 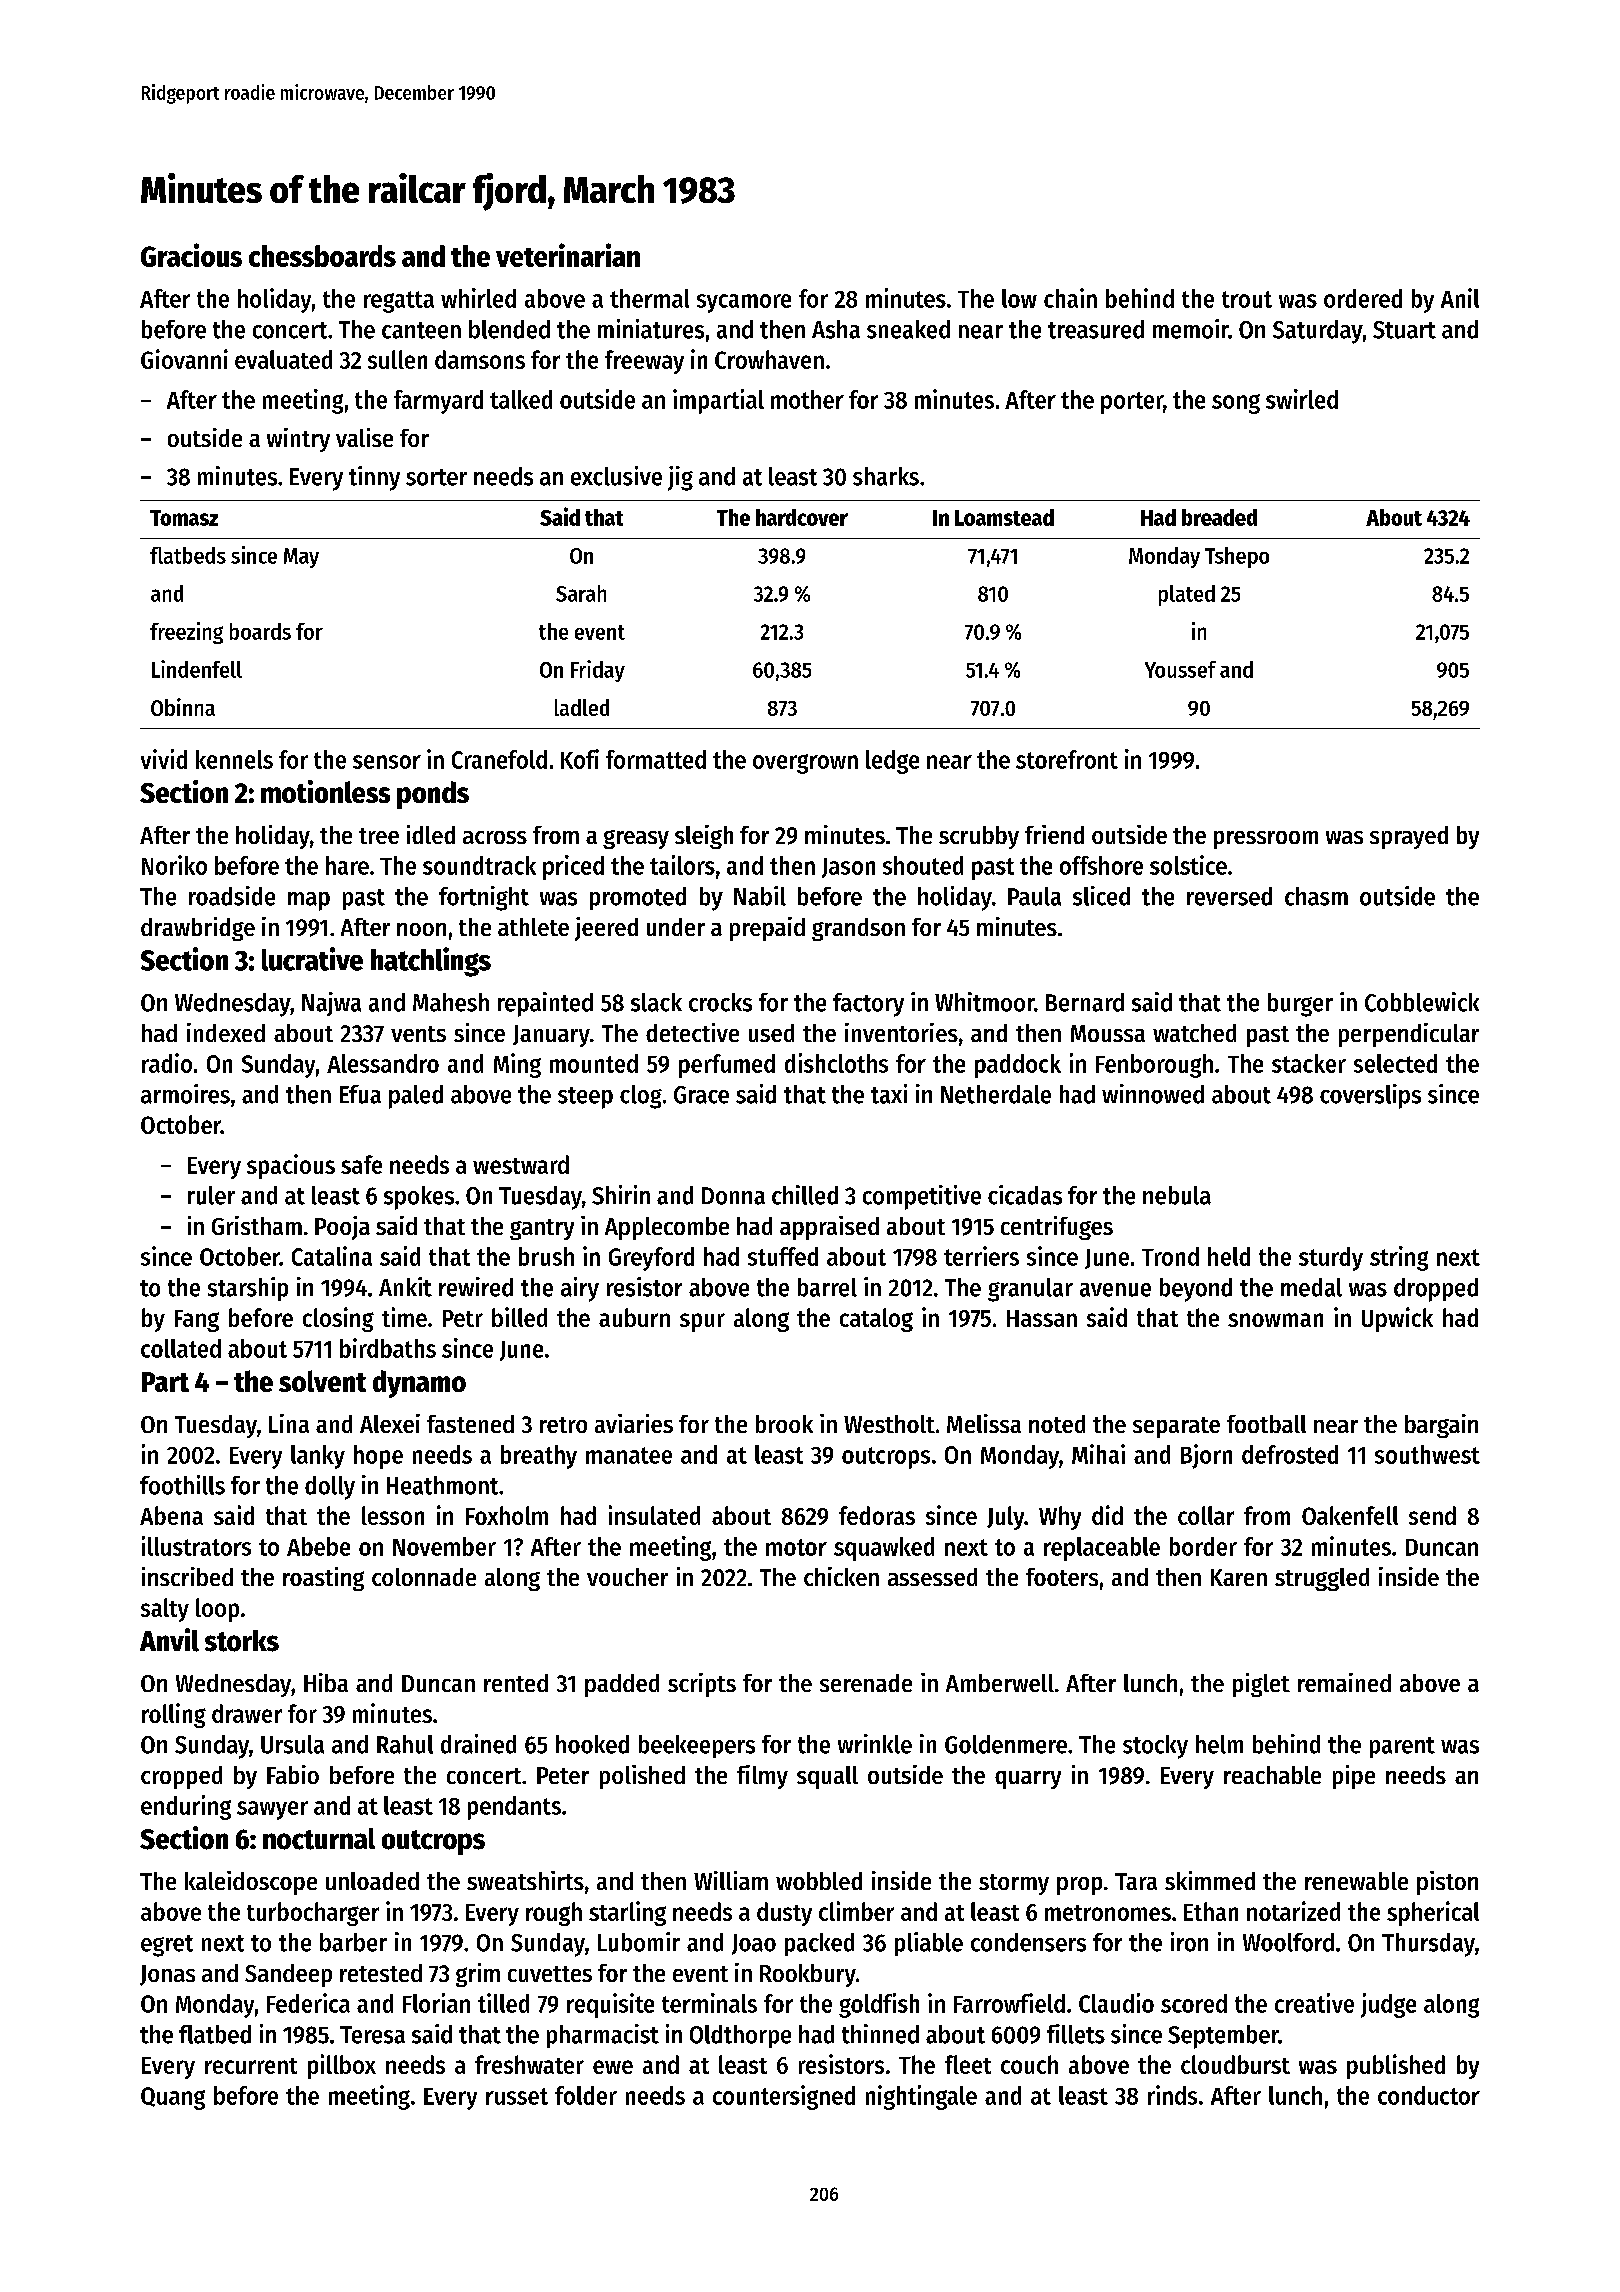 I want to click on rented, so click(x=516, y=1683).
